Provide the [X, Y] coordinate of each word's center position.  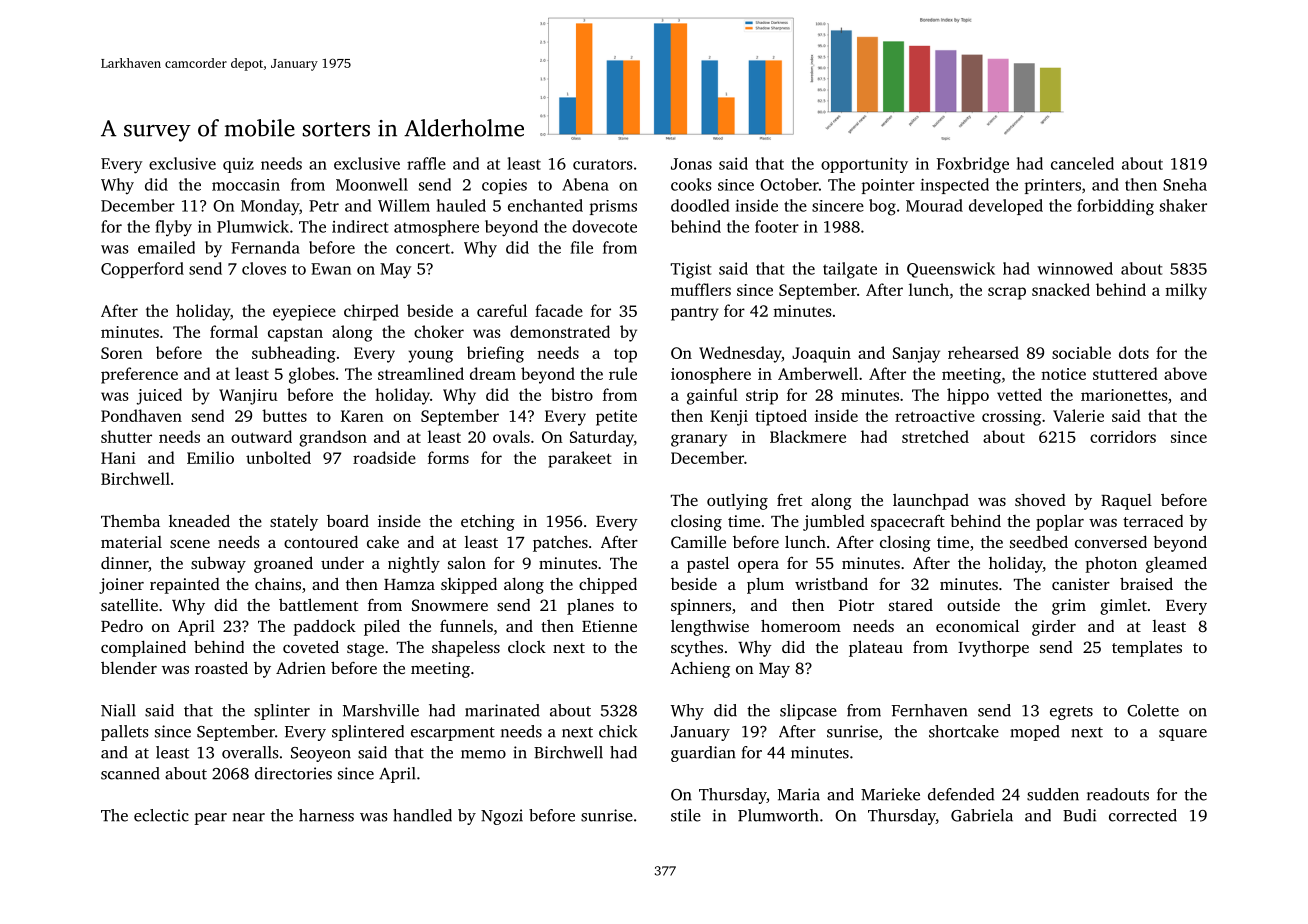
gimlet [1123, 607]
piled [382, 627]
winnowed [1075, 268]
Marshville [381, 710]
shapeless [466, 648]
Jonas [691, 164]
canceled [1082, 163]
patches [560, 544]
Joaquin [821, 355]
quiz [238, 165]
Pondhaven [141, 415]
